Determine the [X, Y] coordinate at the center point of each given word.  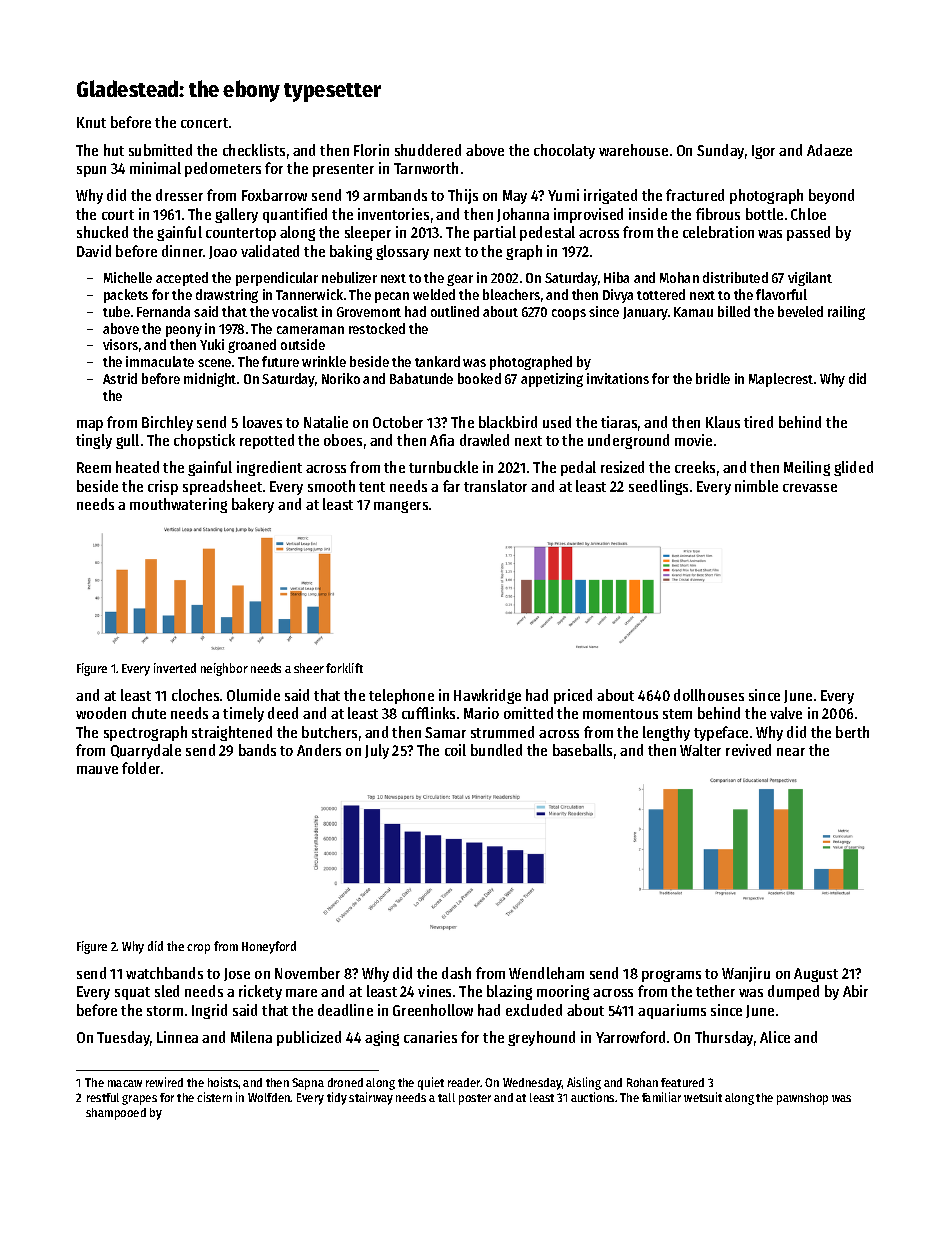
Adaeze [829, 150]
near [791, 752]
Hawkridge [487, 696]
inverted [175, 668]
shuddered [428, 150]
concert [204, 123]
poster [475, 1099]
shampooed [116, 1114]
